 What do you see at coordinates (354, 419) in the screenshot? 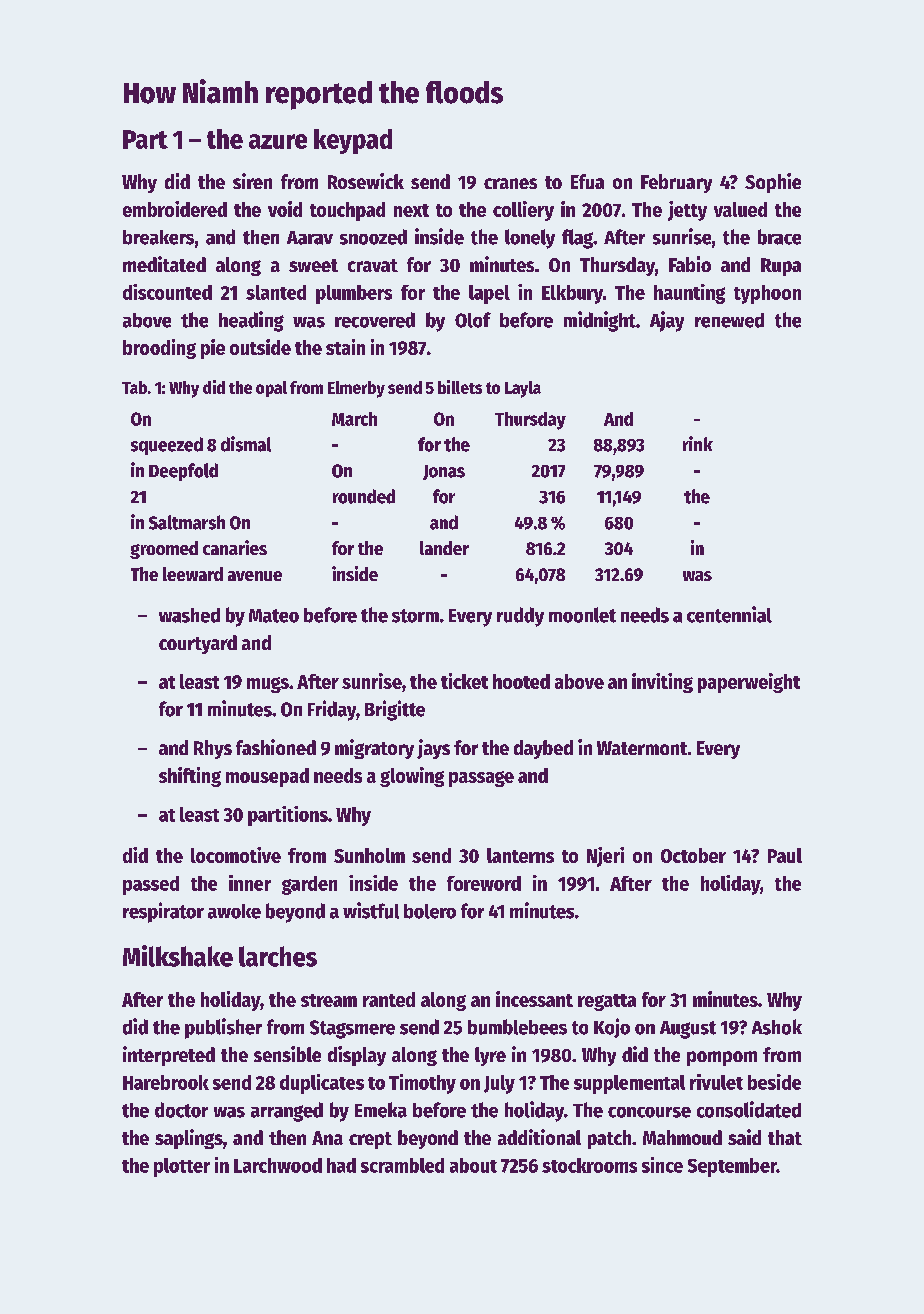
I see `March` at bounding box center [354, 419].
